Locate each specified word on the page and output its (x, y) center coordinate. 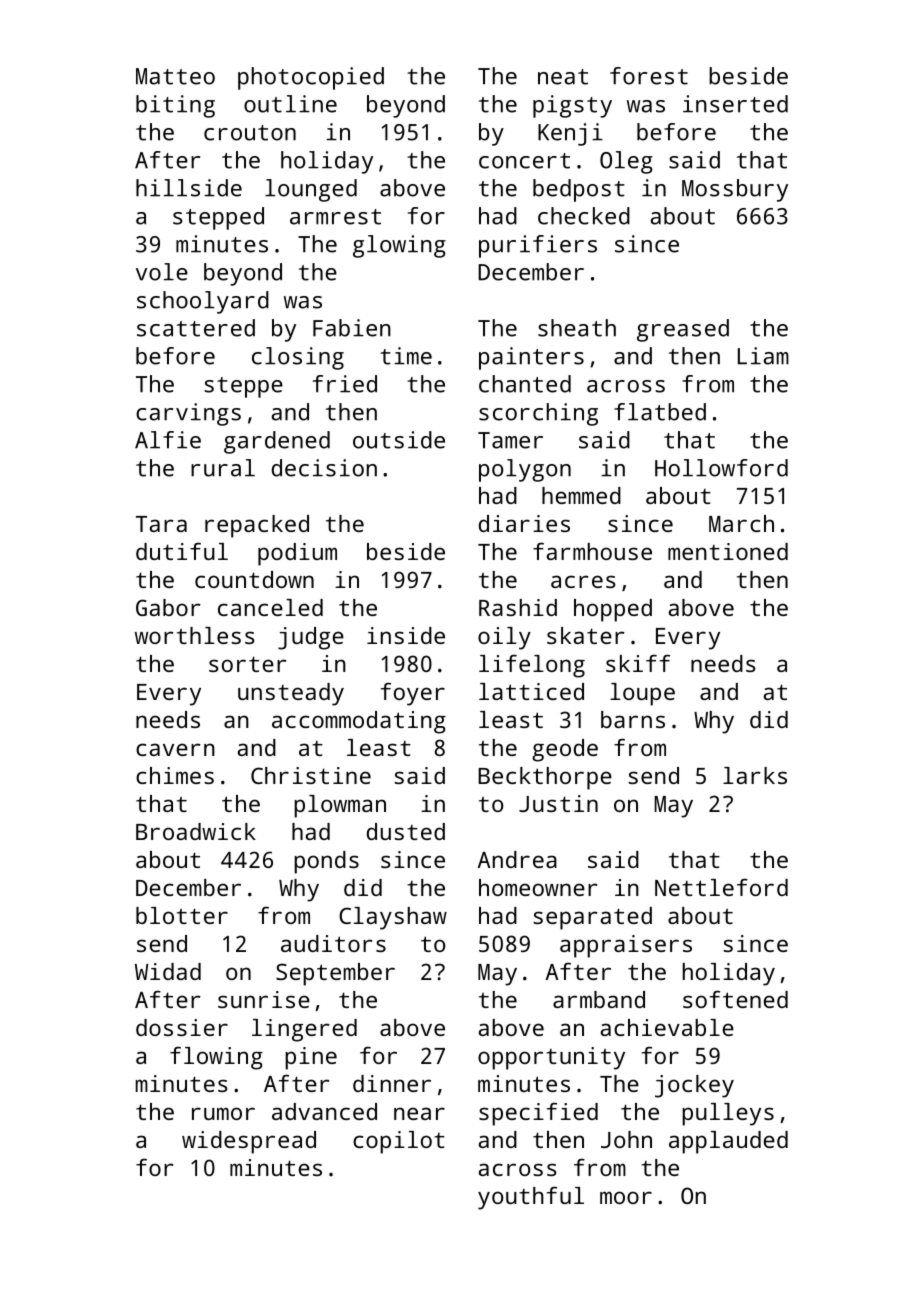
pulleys (728, 1114)
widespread (249, 1142)
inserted (735, 104)
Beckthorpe (545, 778)
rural (223, 468)
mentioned (728, 551)
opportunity (551, 1058)
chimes (175, 775)
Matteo (175, 76)
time (406, 356)
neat (563, 77)
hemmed (581, 495)
